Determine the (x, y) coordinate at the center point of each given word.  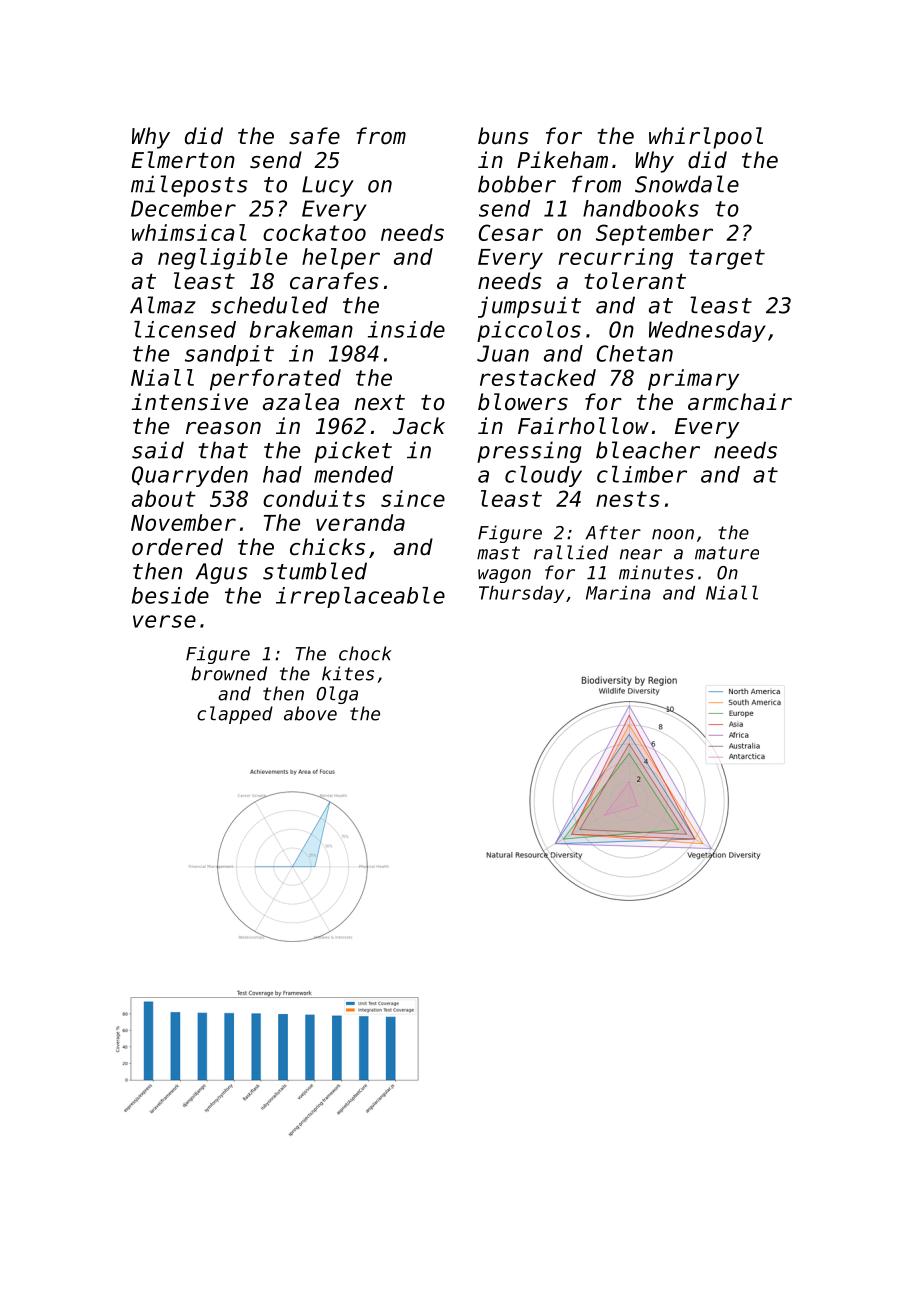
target (727, 259)
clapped (235, 715)
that (223, 450)
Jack (419, 426)
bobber (517, 184)
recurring (615, 259)
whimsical (189, 232)
